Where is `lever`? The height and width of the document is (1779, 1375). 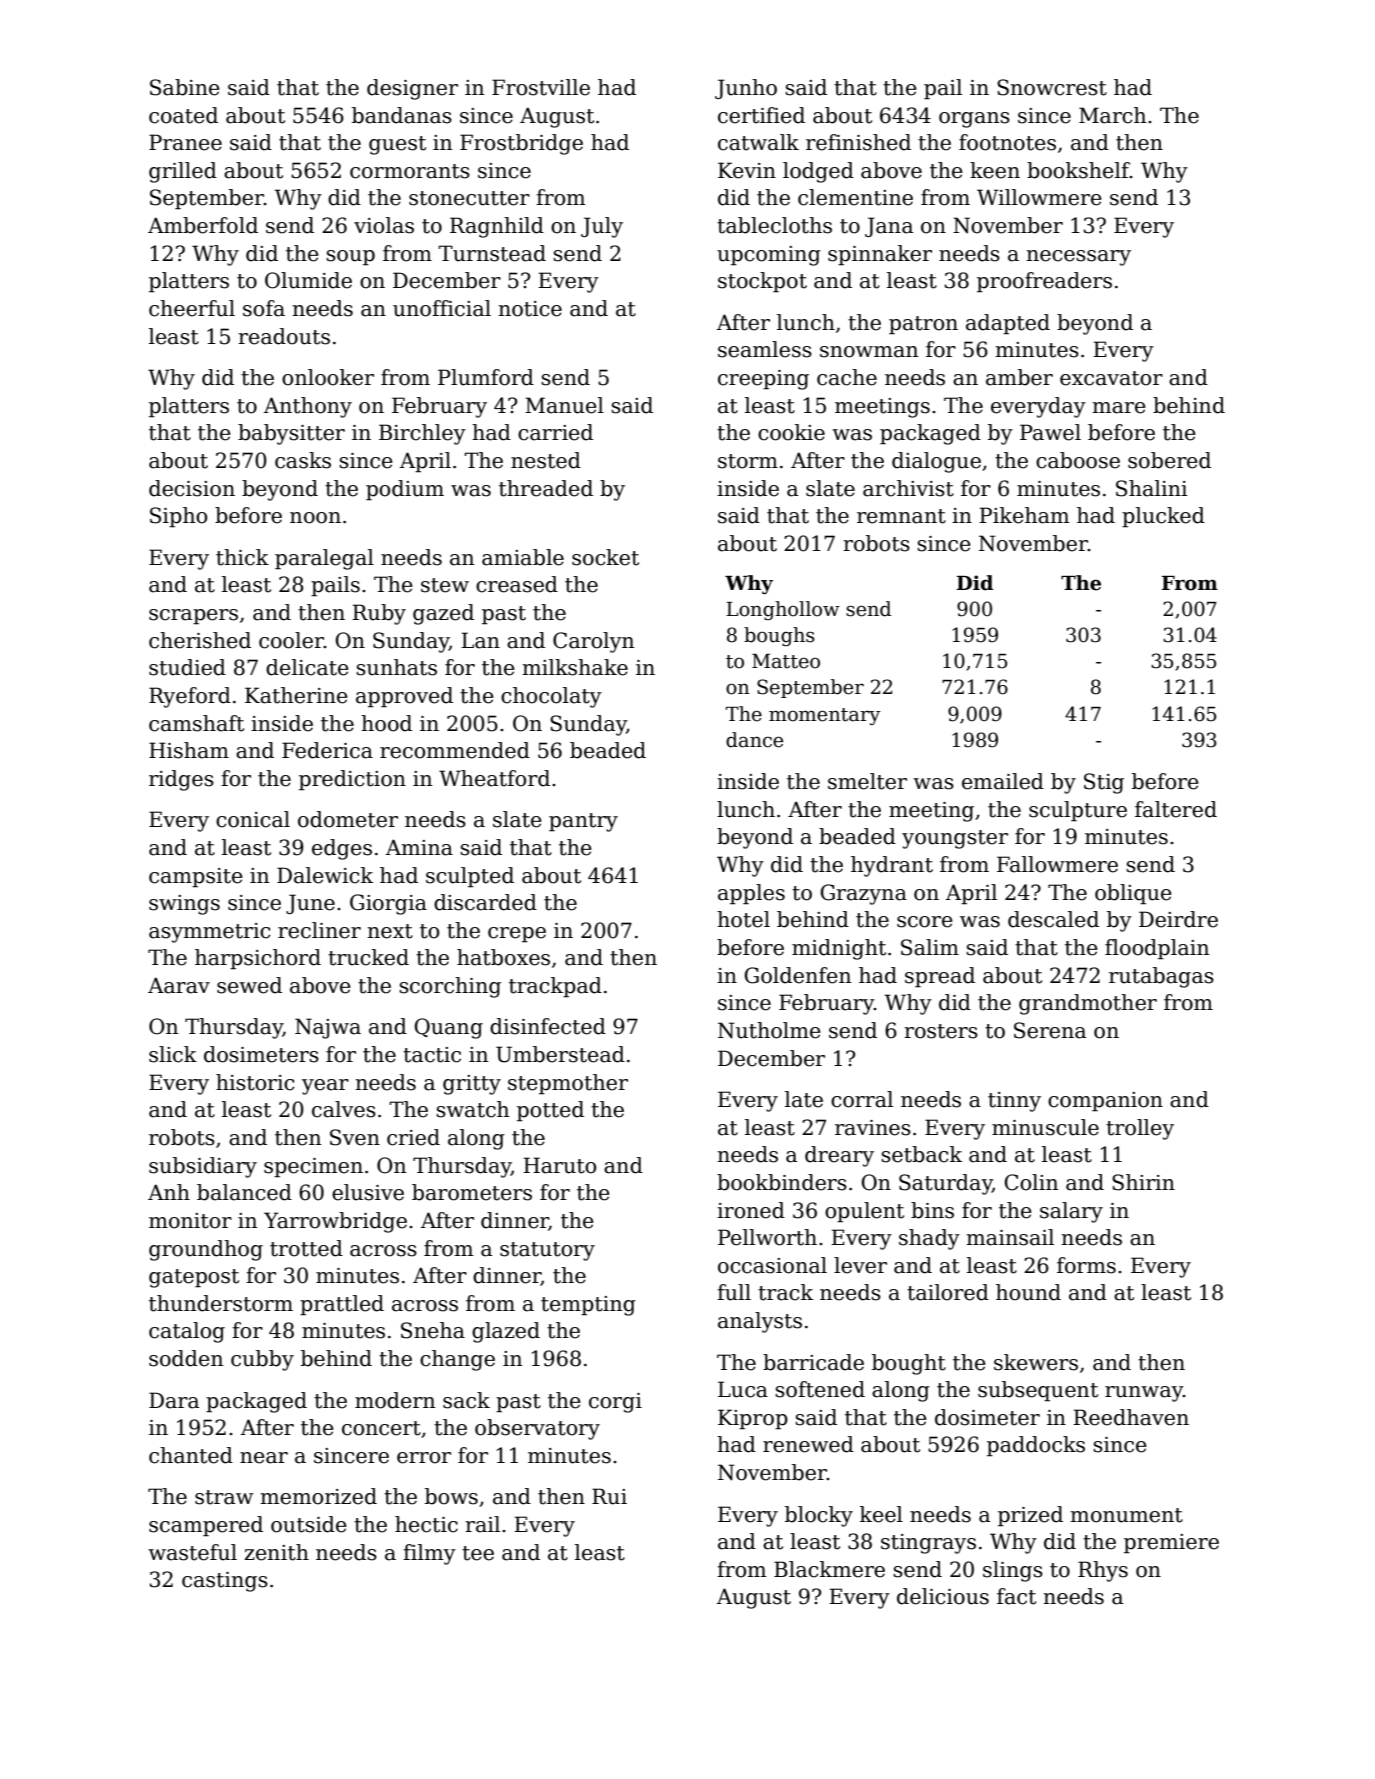 lever is located at coordinates (860, 1265).
